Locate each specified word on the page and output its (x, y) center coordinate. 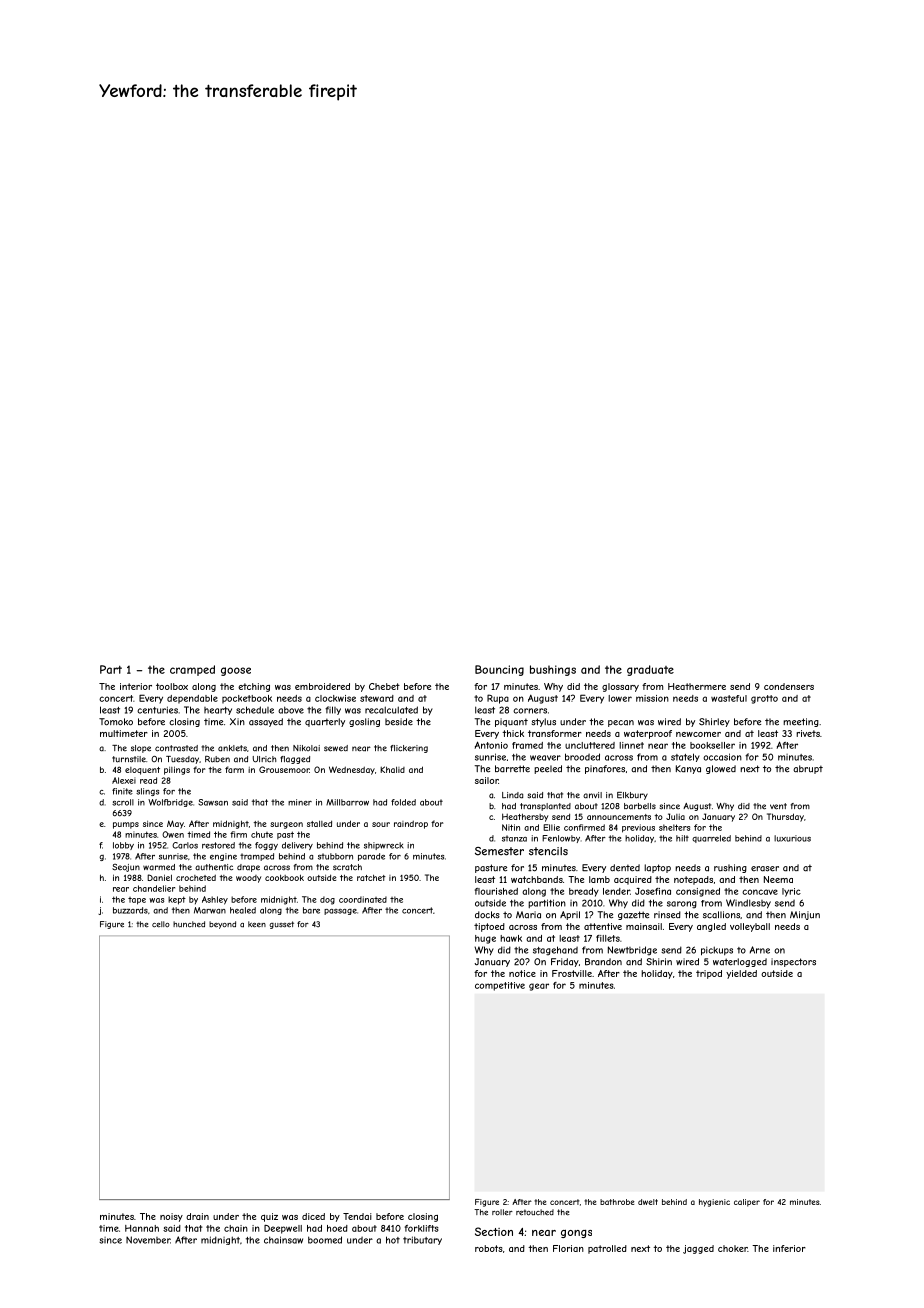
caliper (747, 1203)
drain (197, 1216)
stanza (514, 838)
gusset (281, 925)
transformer (555, 733)
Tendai (357, 1216)
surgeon (286, 825)
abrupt (808, 769)
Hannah (142, 1228)
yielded (741, 974)
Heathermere (697, 686)
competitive (500, 986)
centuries (157, 710)
